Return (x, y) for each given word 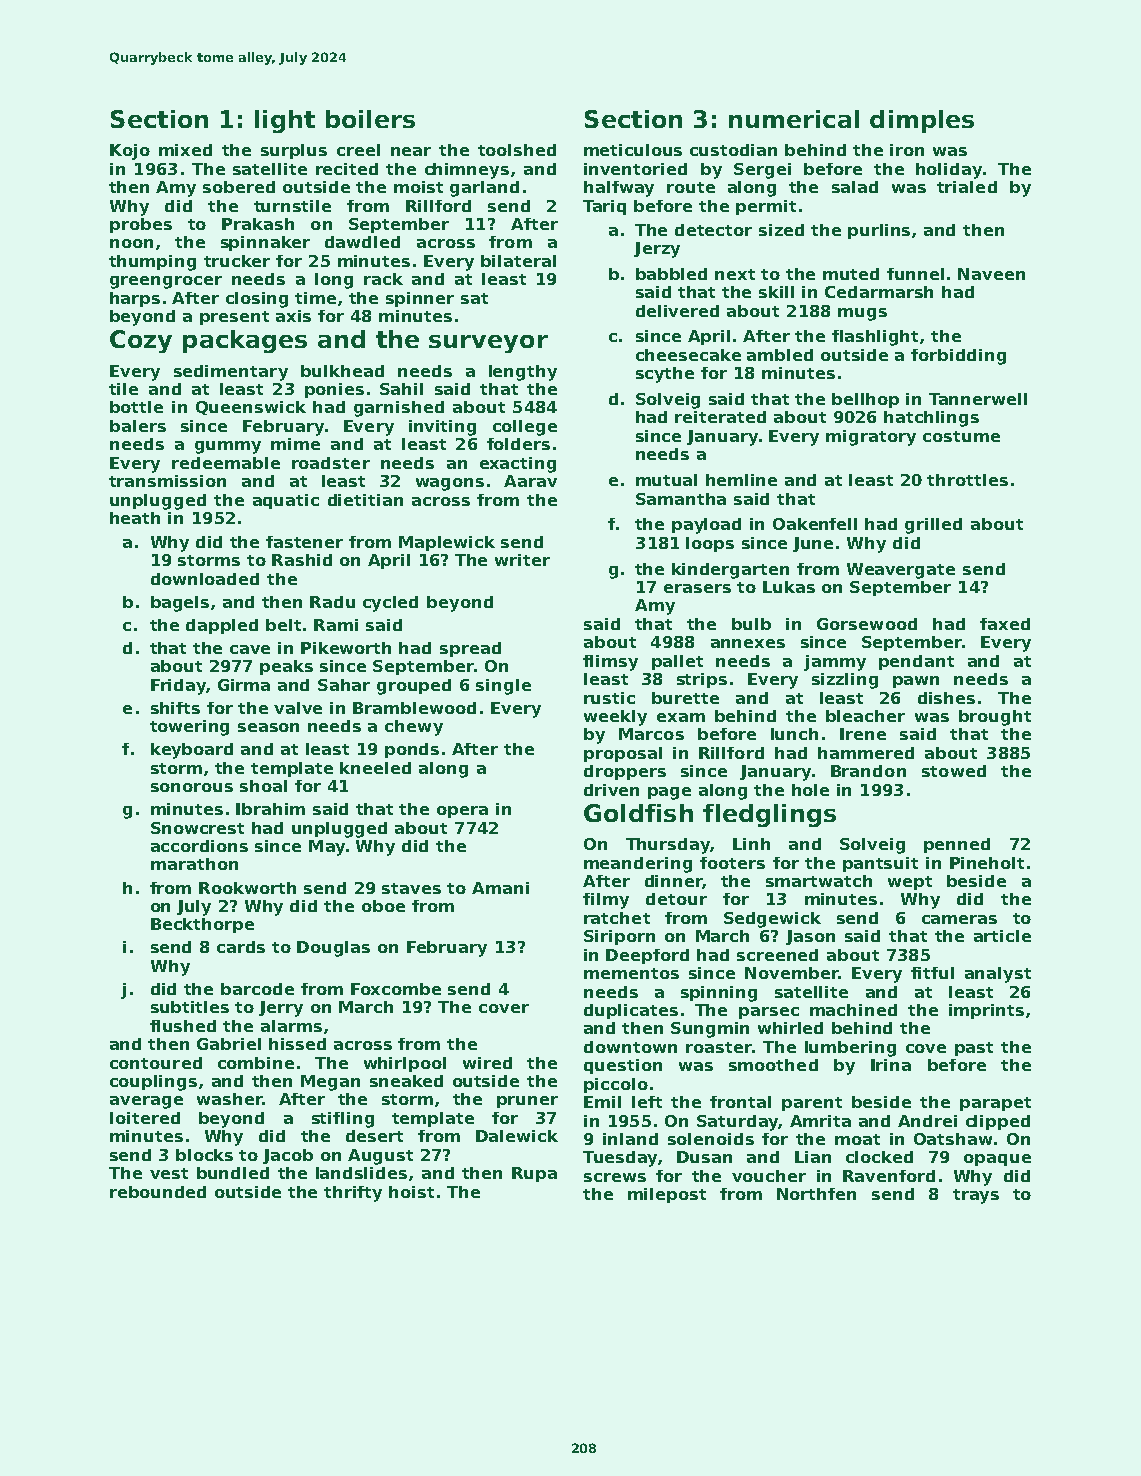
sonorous (192, 787)
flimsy (610, 663)
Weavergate (901, 571)
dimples (922, 121)
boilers (370, 119)
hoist (411, 1192)
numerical (794, 119)
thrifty (353, 1194)
